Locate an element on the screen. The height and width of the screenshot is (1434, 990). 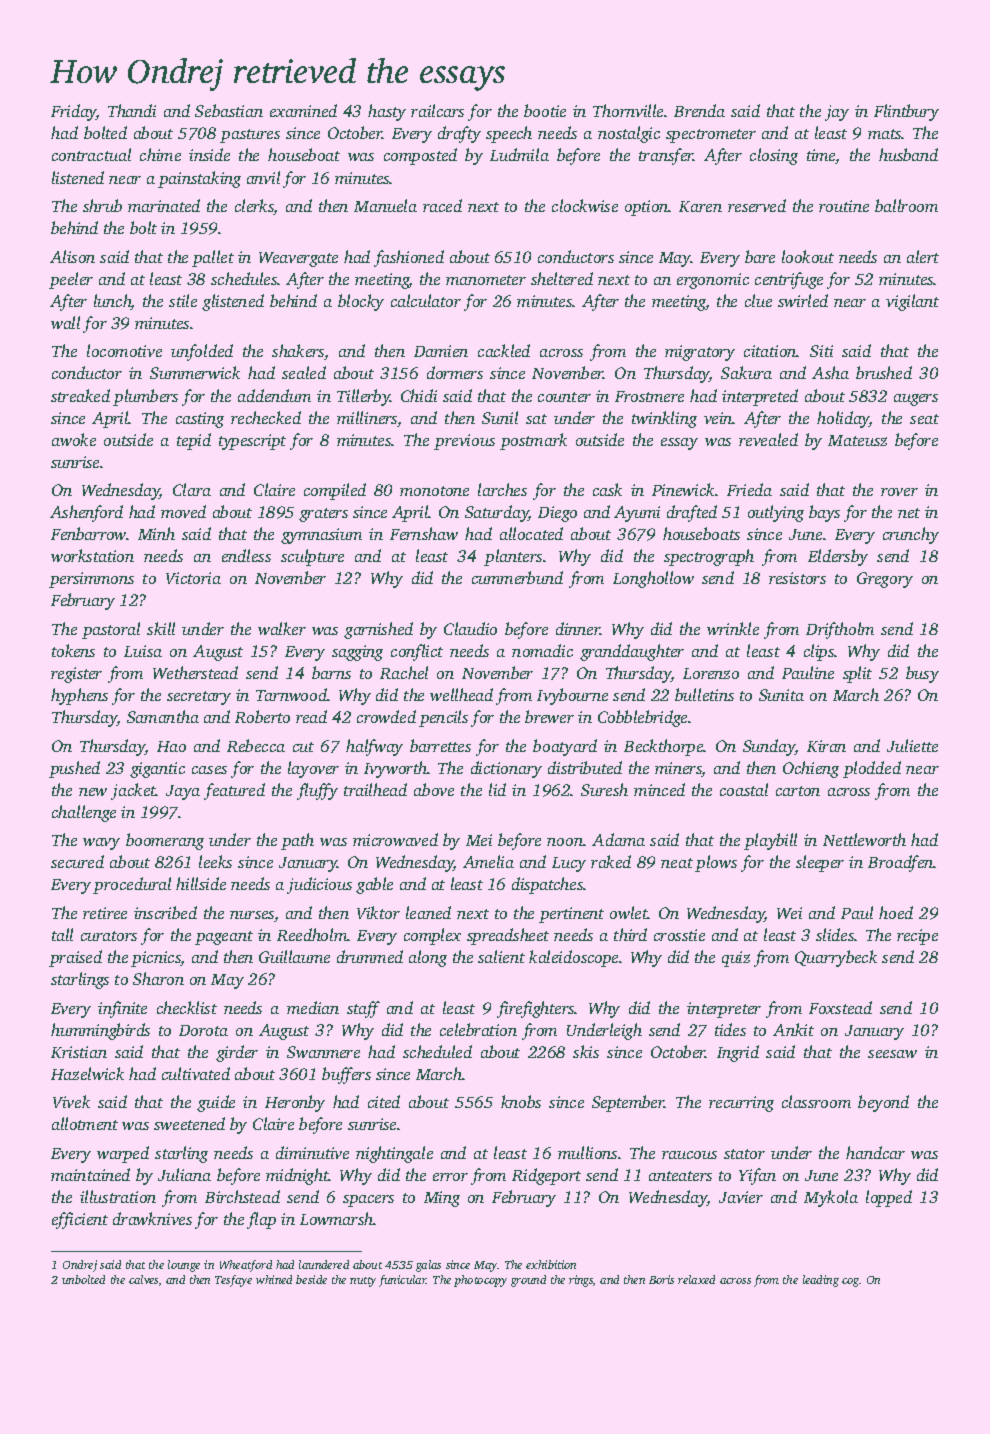
Wheatford is located at coordinates (246, 1266).
